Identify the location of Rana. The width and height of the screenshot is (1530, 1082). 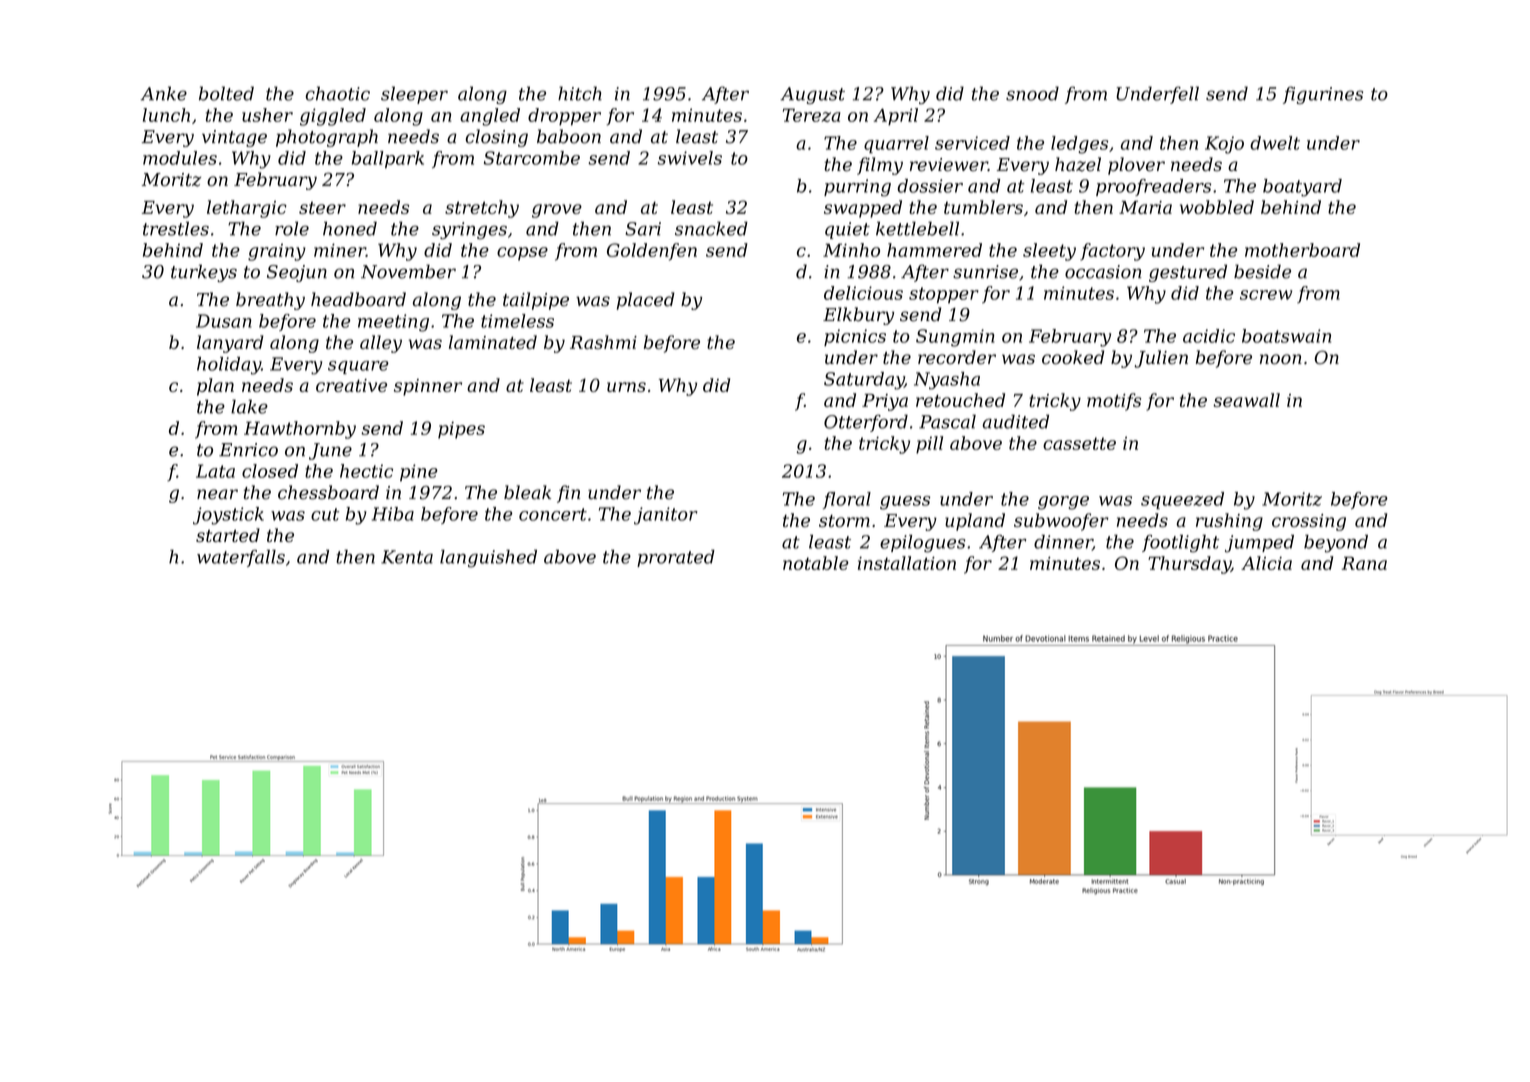
(1364, 563).
